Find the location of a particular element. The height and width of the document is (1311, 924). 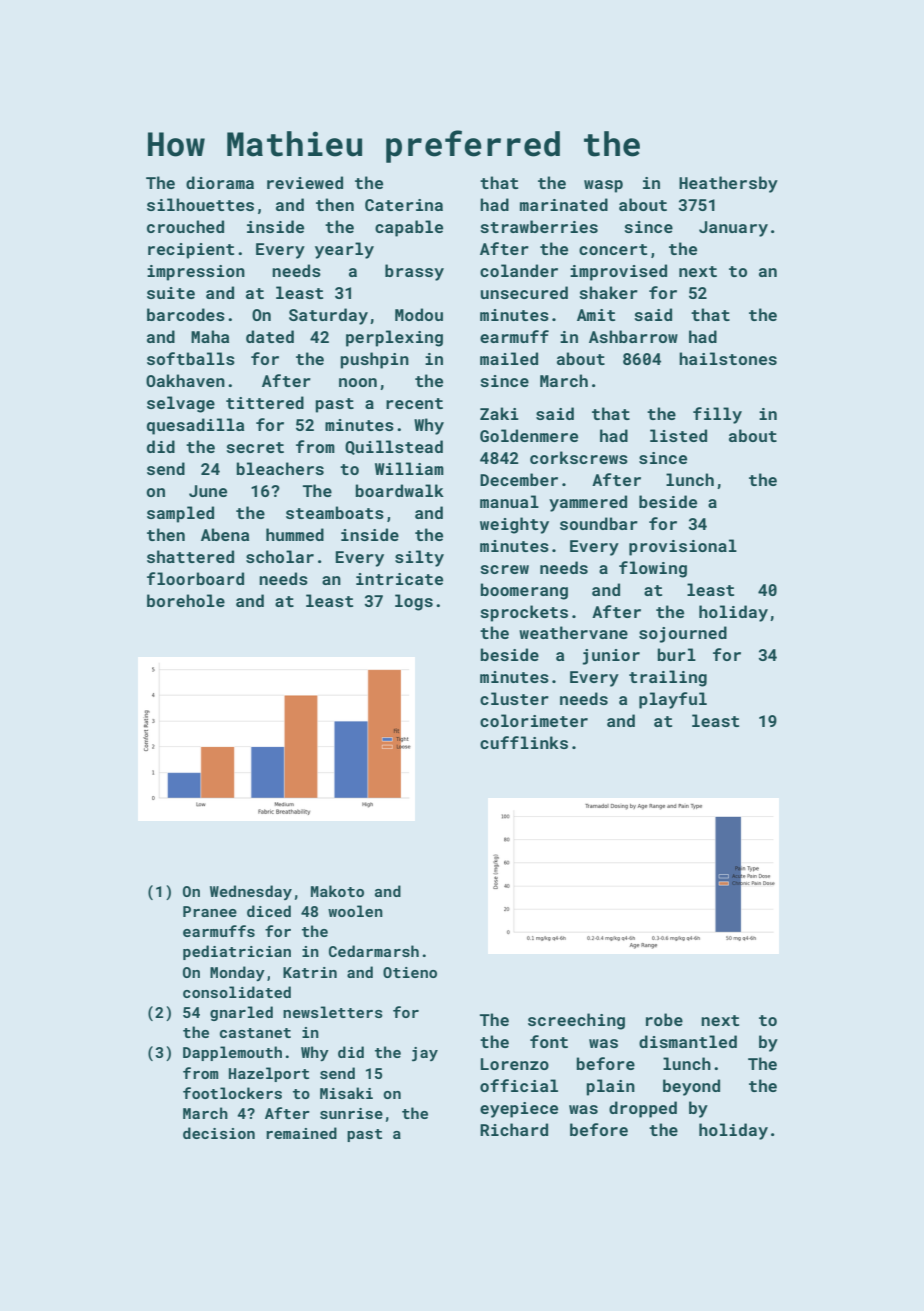

newsletters is located at coordinates (333, 1012).
